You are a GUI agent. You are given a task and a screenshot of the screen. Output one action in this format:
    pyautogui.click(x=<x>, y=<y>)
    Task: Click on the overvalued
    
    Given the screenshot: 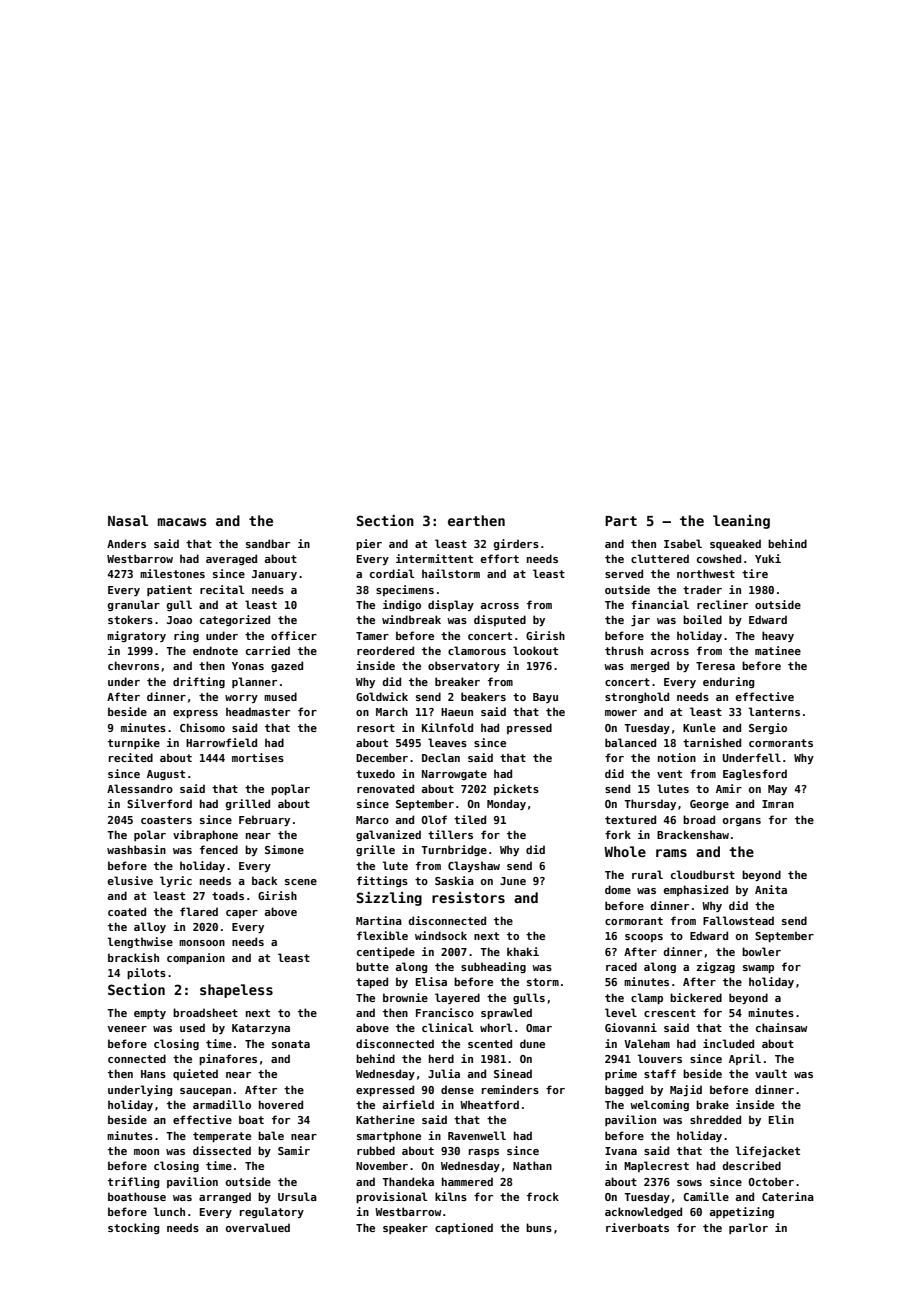 What is the action you would take?
    pyautogui.click(x=258, y=1227)
